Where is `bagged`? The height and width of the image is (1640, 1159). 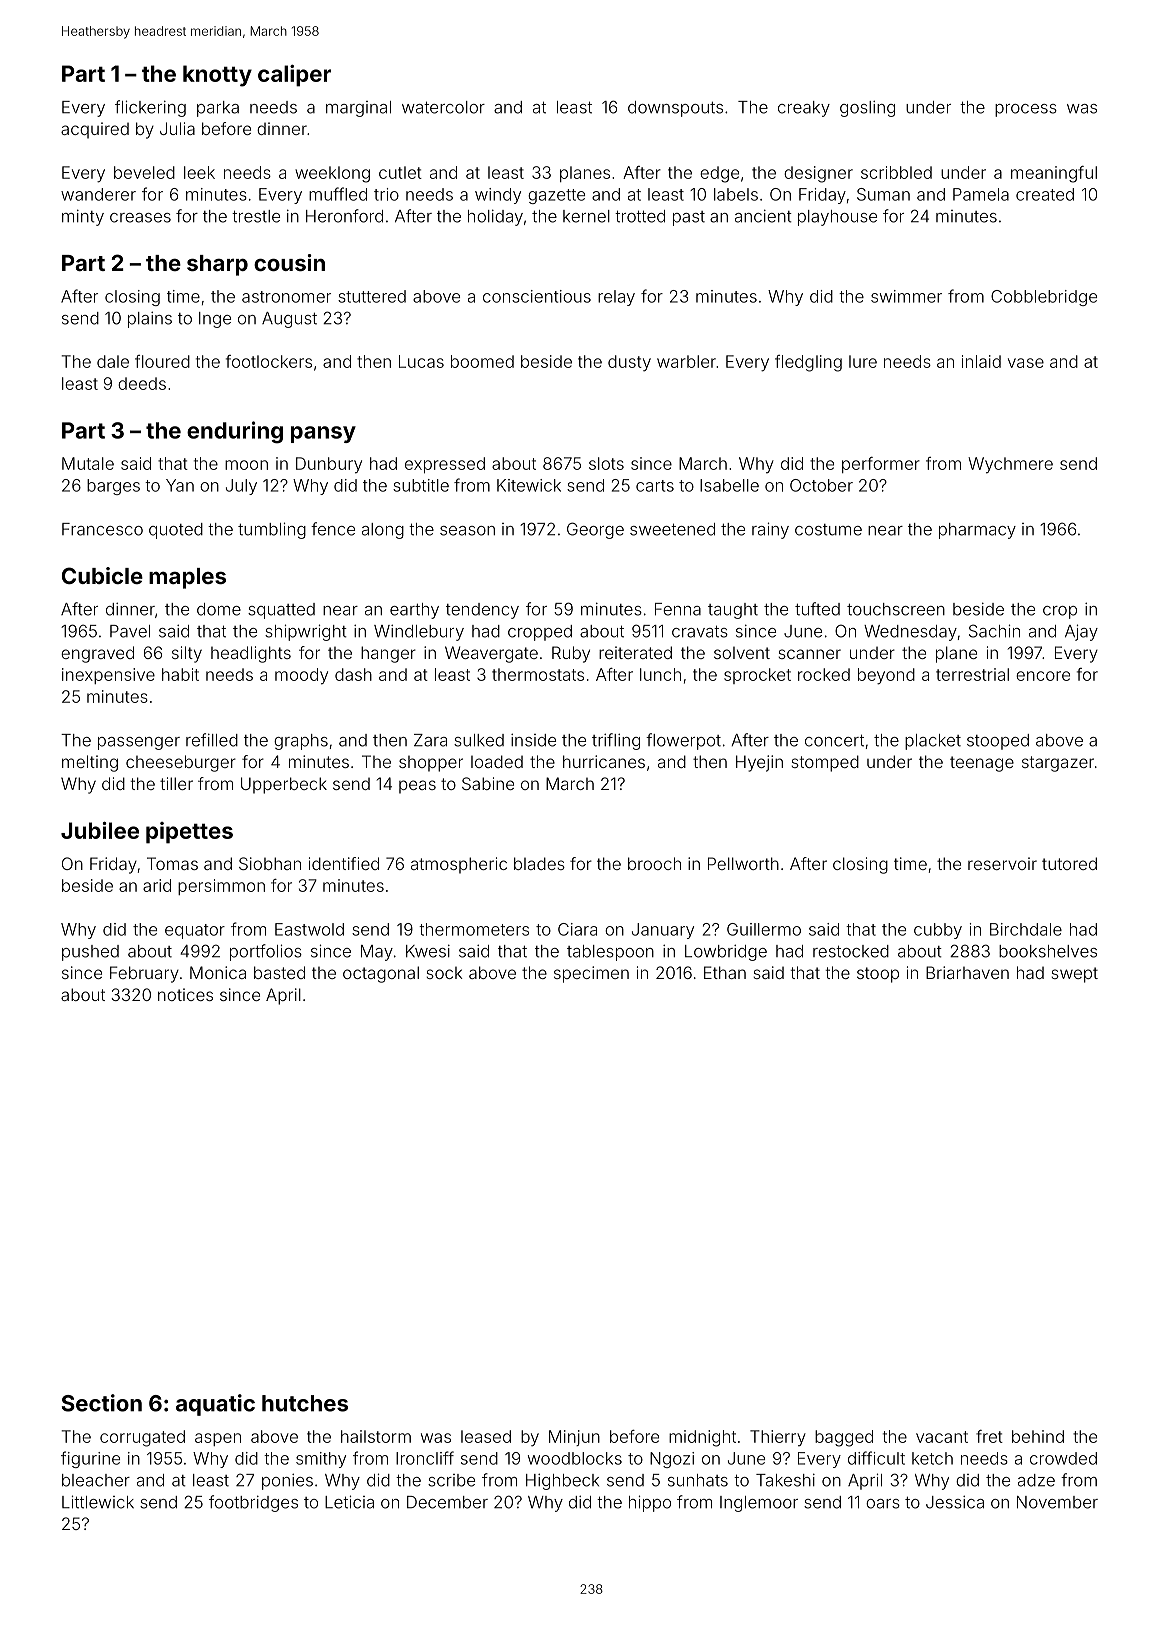
bagged is located at coordinates (844, 1438).
